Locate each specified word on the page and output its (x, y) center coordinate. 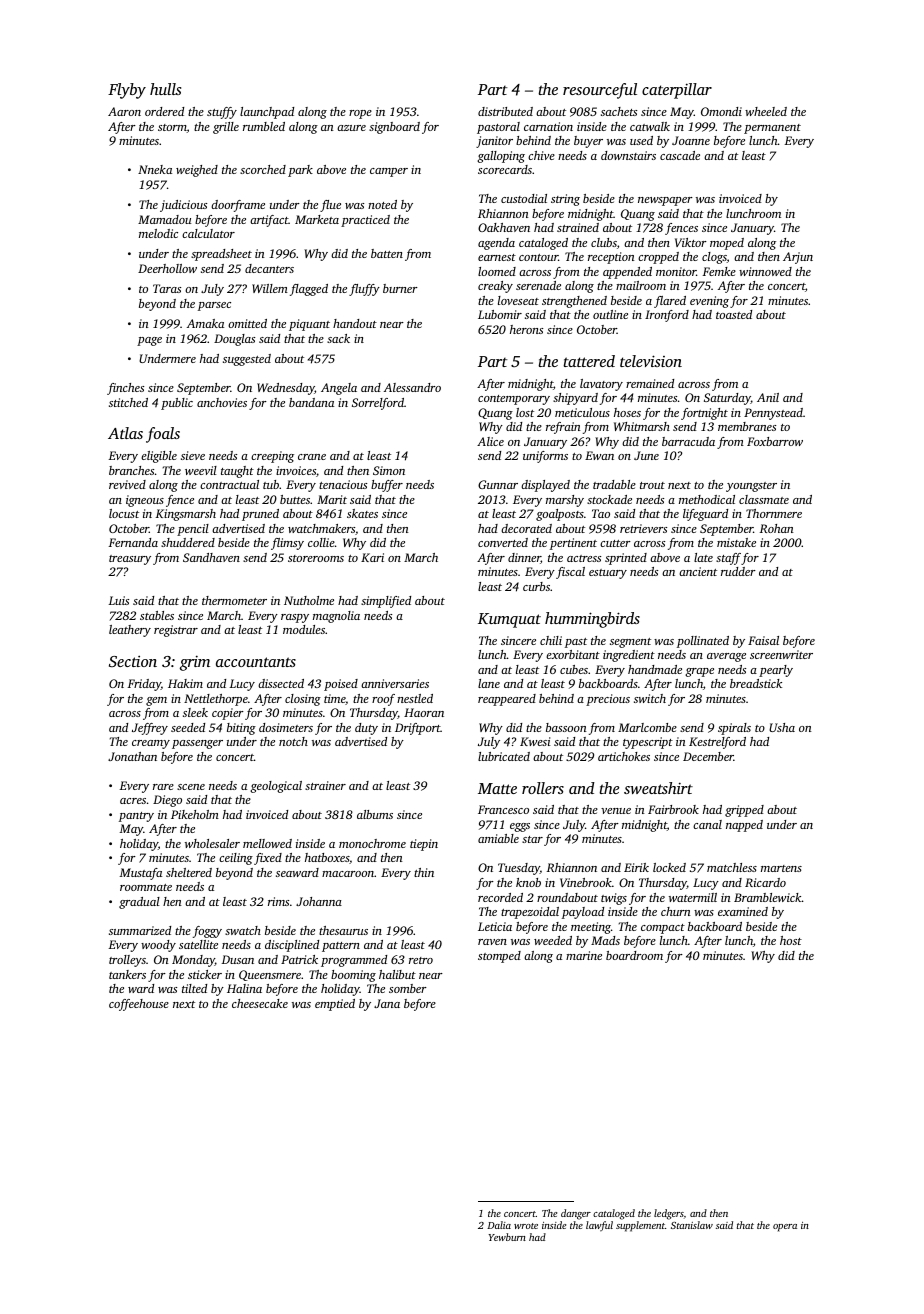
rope (360, 114)
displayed (545, 486)
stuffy (222, 113)
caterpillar (677, 91)
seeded (188, 727)
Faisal (763, 640)
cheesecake (260, 1003)
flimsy (287, 544)
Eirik (636, 867)
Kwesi (535, 741)
